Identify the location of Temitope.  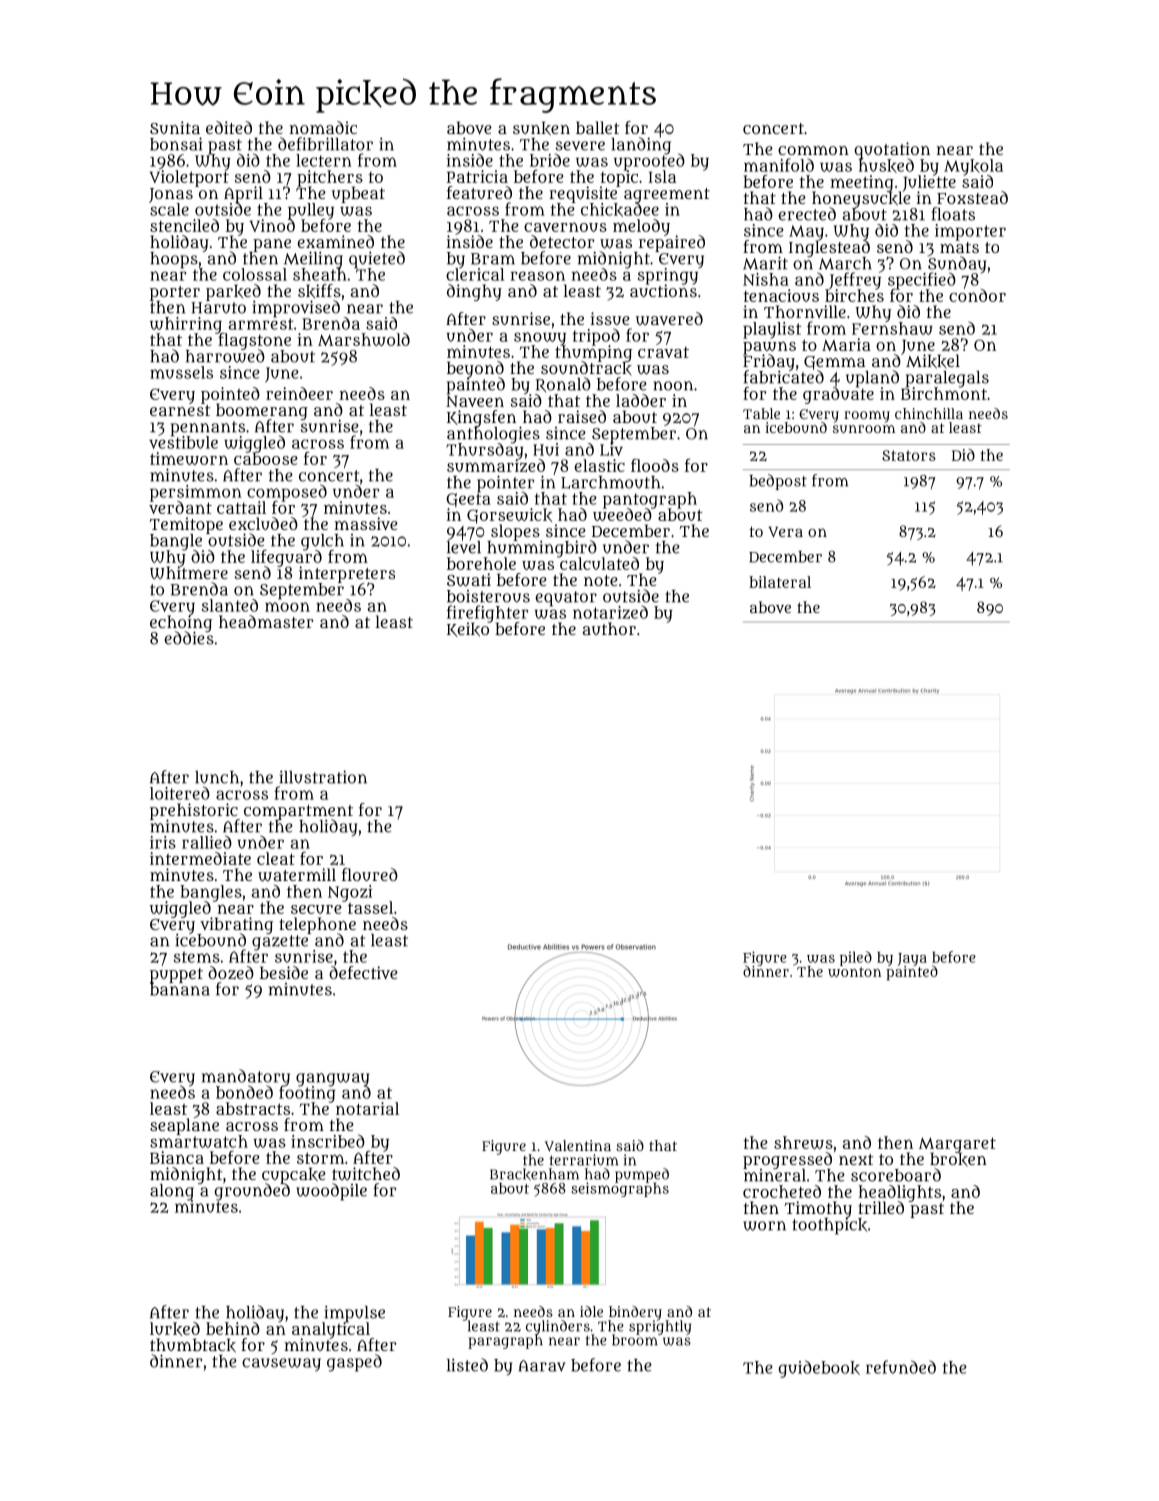
(186, 525).
